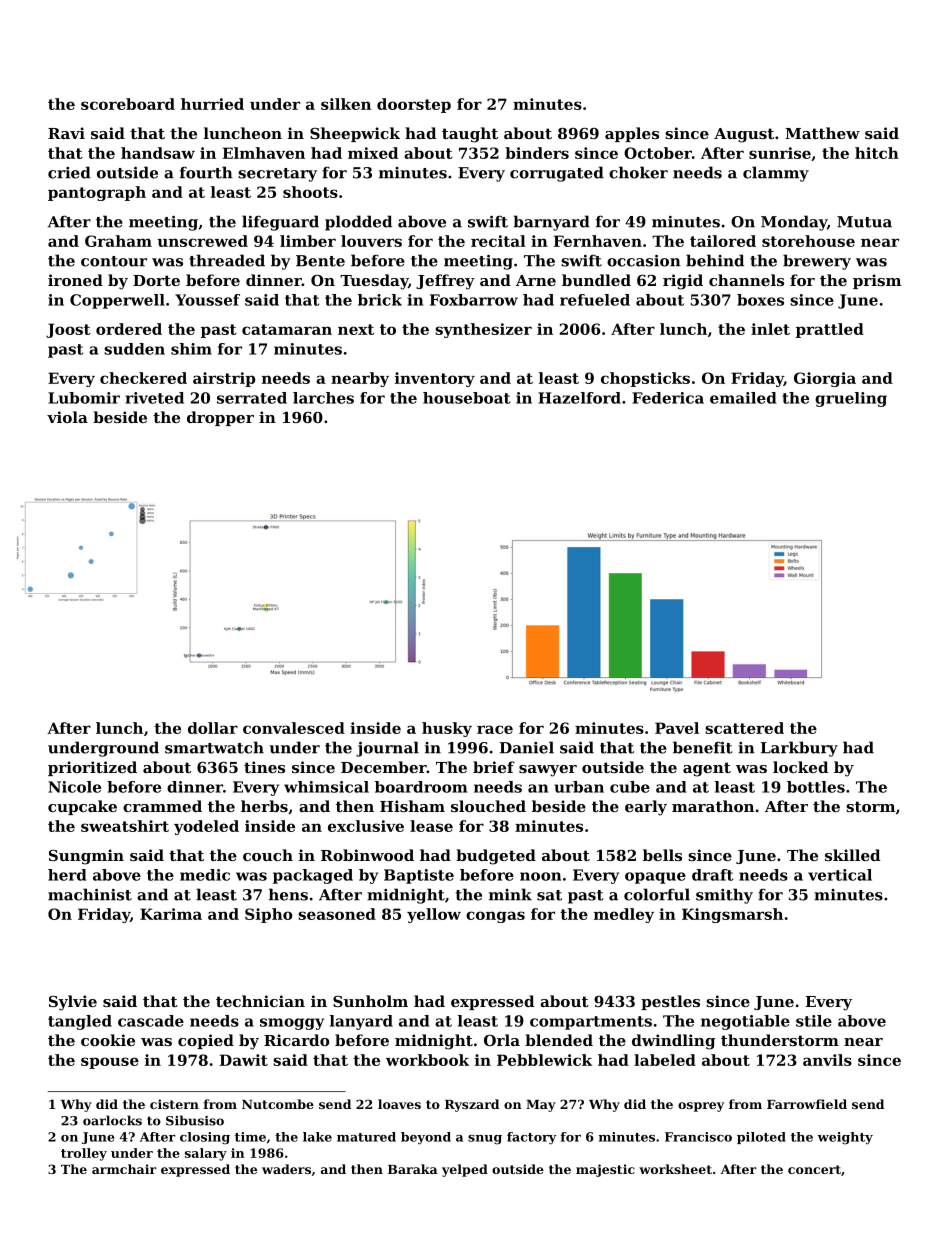  I want to click on Farrowfield, so click(807, 1104).
